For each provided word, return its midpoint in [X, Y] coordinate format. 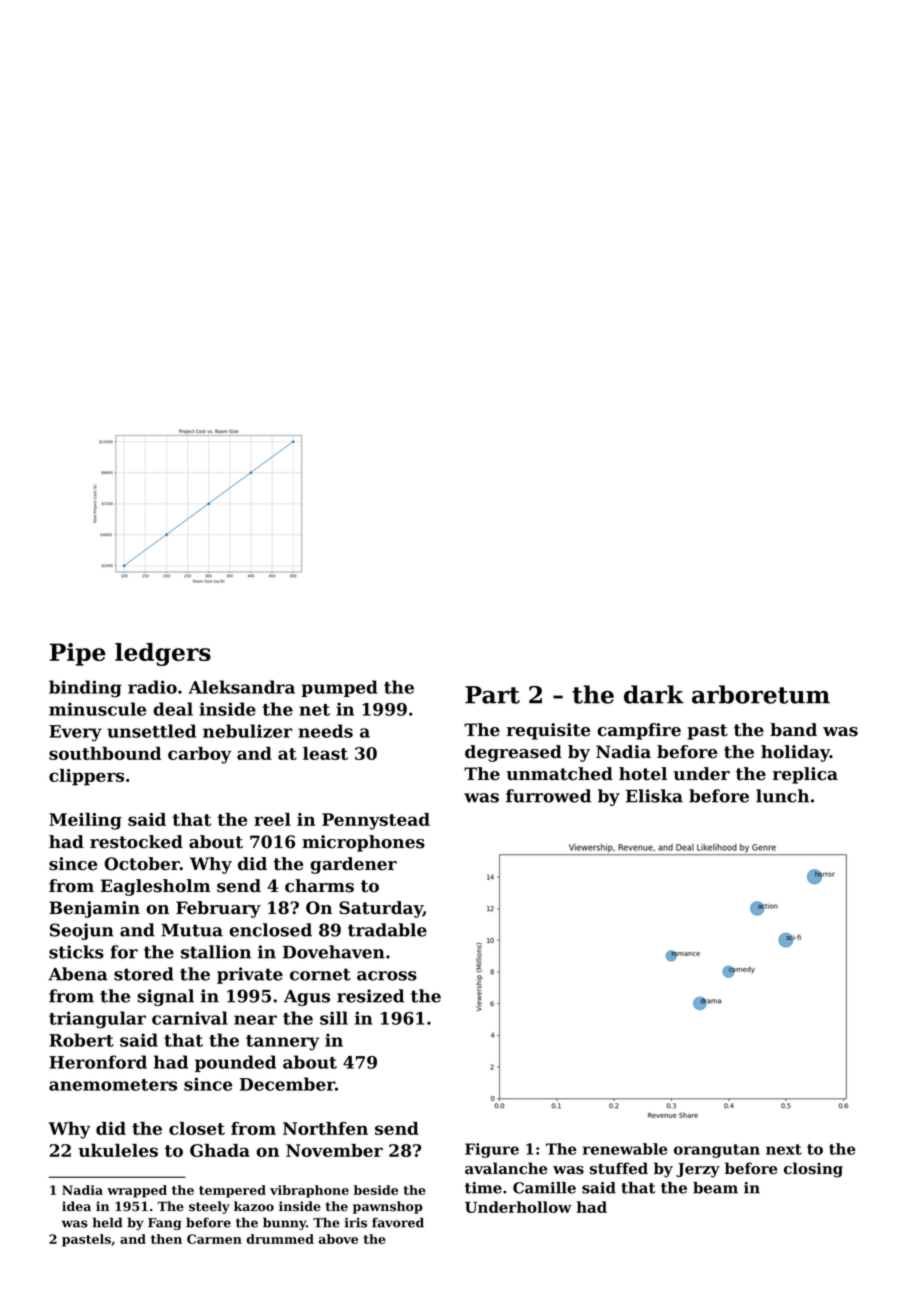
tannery [282, 1043]
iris [356, 1223]
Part [492, 695]
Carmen [214, 1239]
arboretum [761, 694]
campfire [639, 731]
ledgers [163, 654]
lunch [782, 796]
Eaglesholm [156, 887]
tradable [387, 930]
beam [715, 1188]
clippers [86, 777]
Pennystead [376, 821]
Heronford [98, 1062]
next [784, 1149]
